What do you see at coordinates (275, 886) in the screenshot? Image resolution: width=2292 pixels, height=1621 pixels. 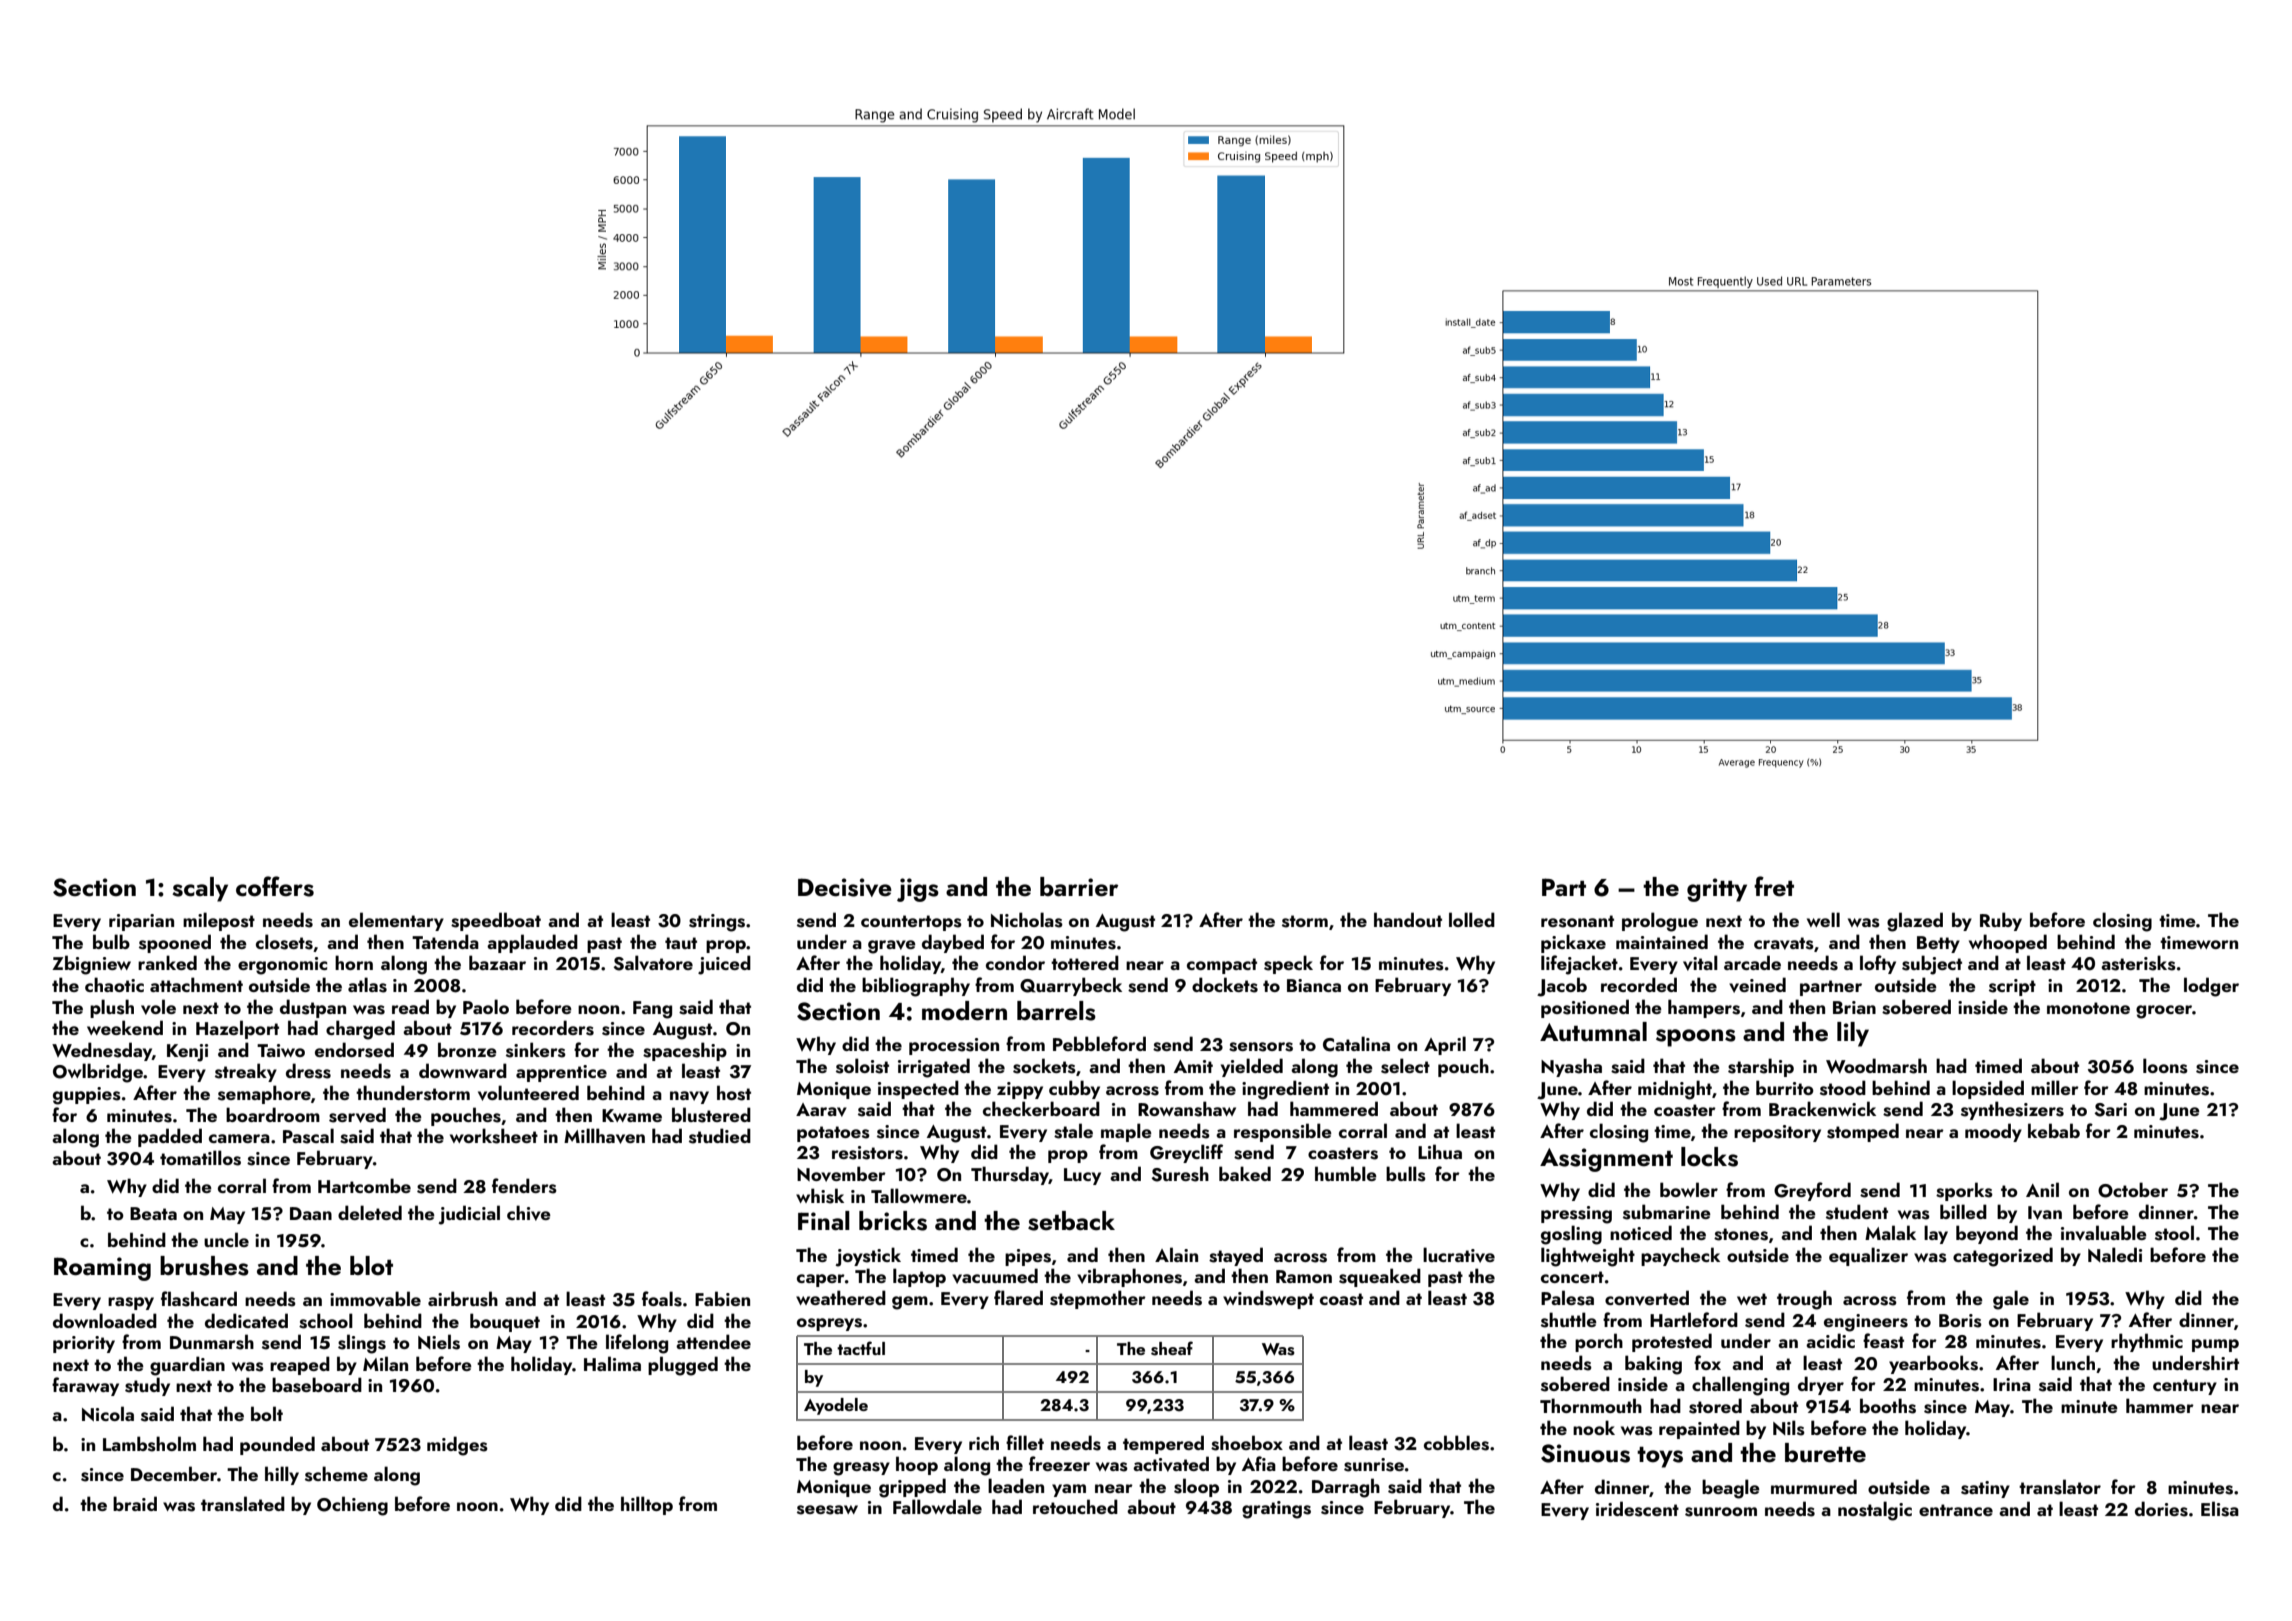 I see `coffers` at bounding box center [275, 886].
